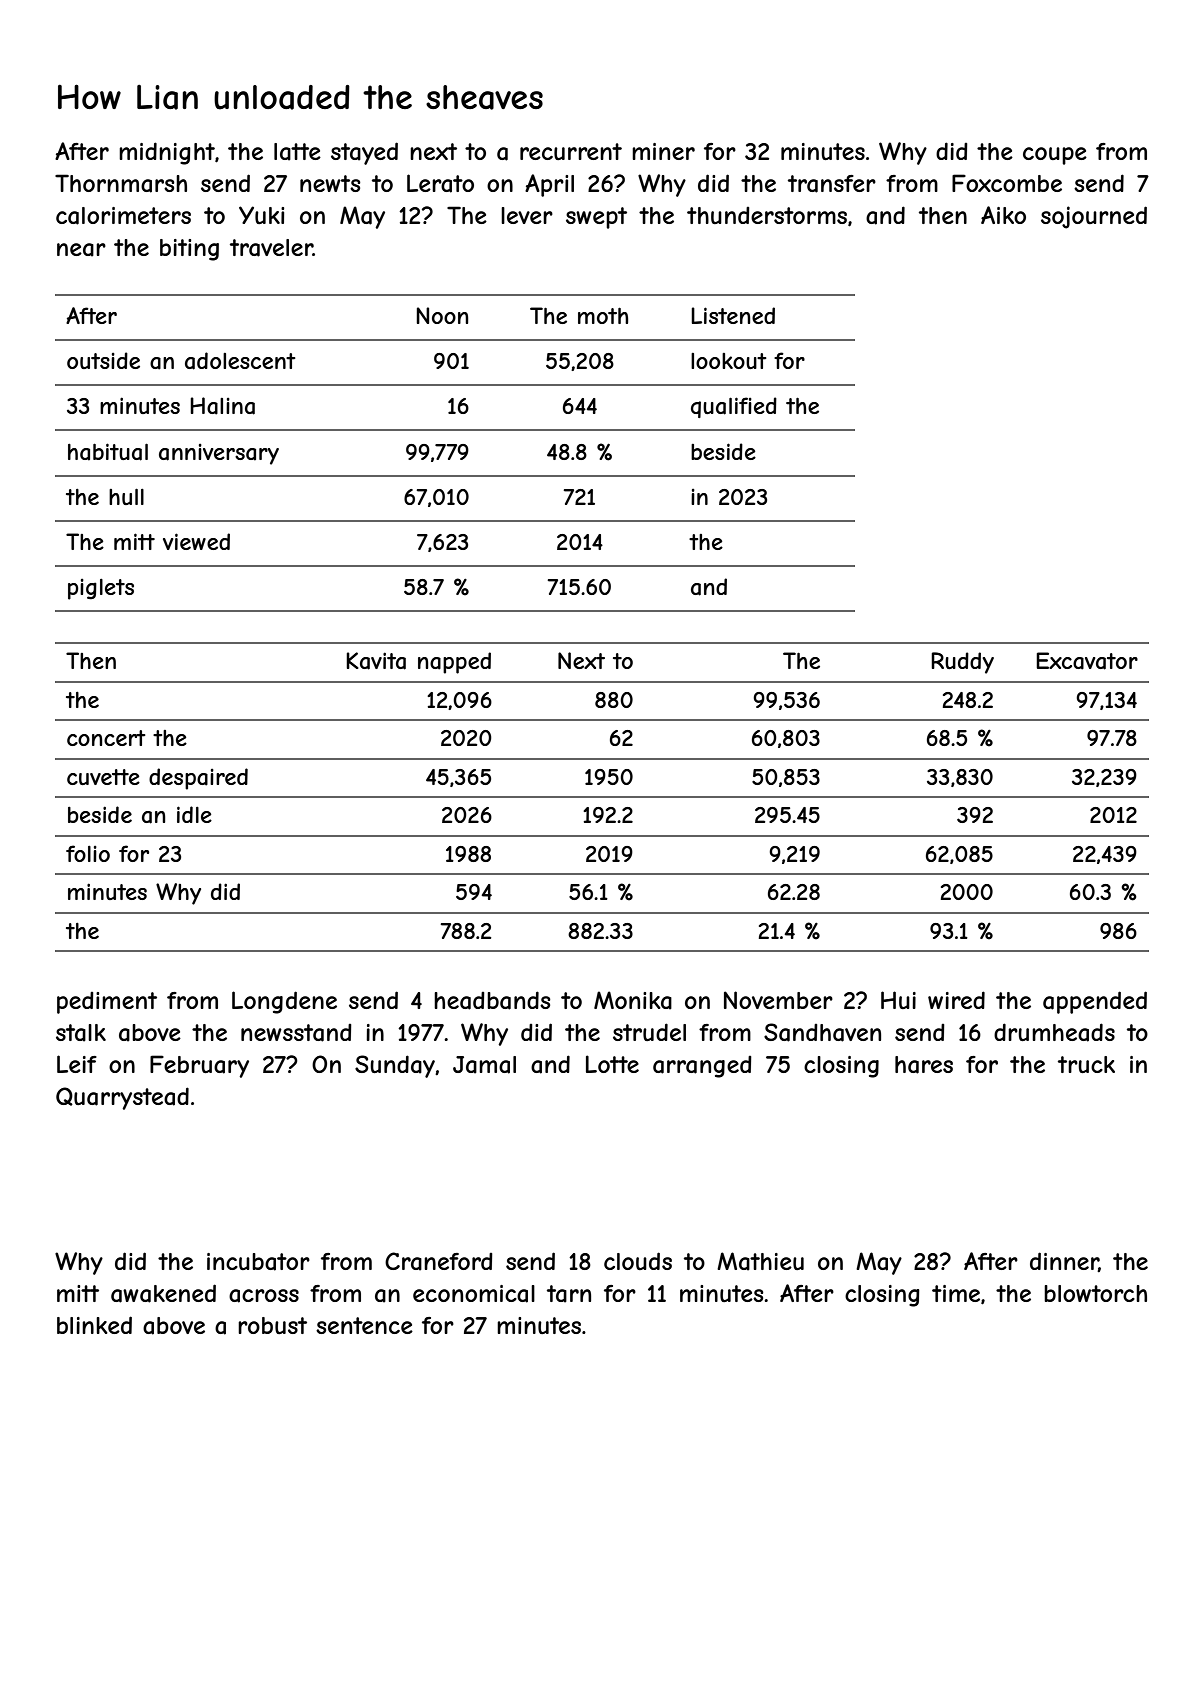 The image size is (1204, 1703). I want to click on across, so click(264, 1296).
